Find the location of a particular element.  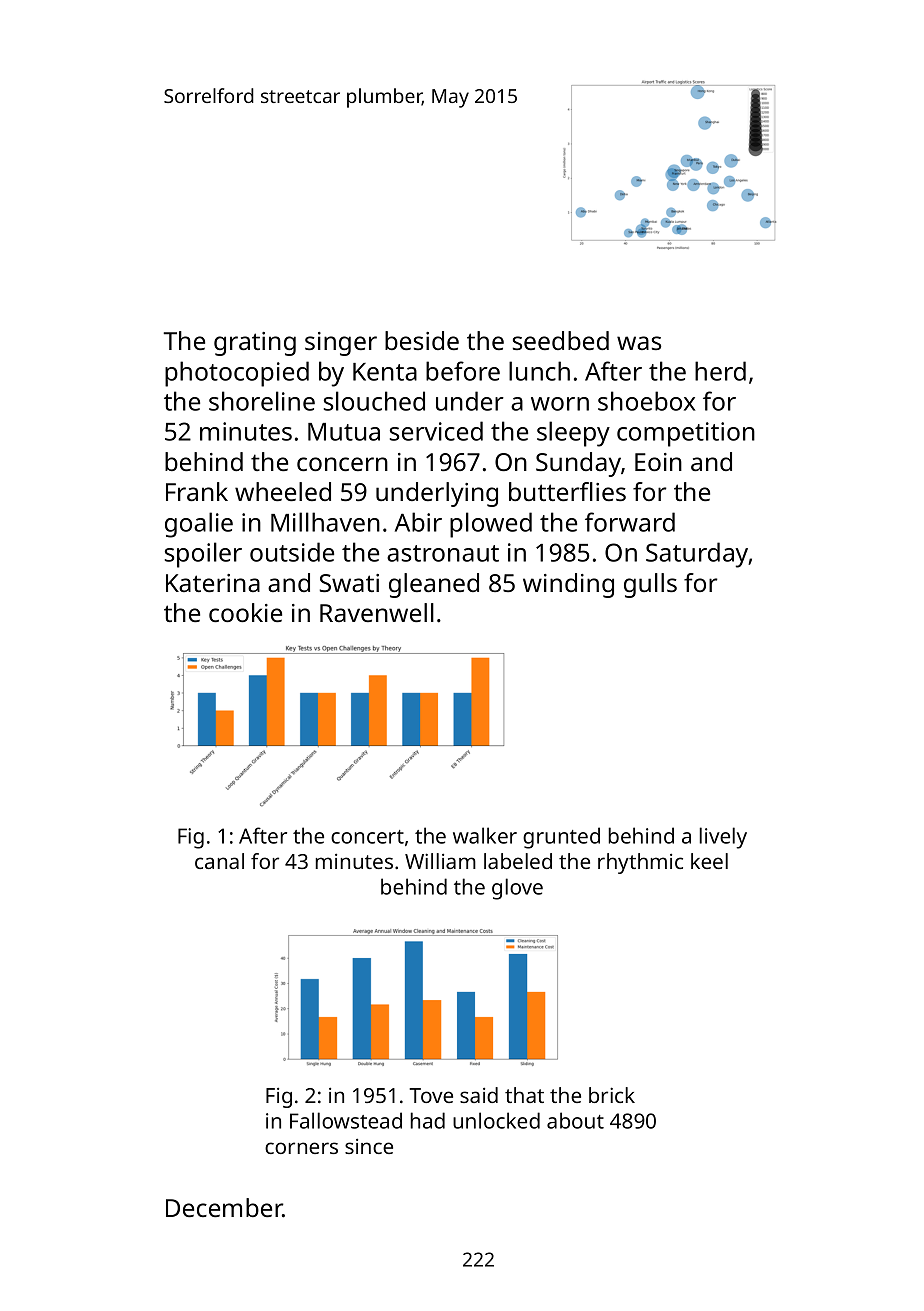

winding is located at coordinates (568, 585).
